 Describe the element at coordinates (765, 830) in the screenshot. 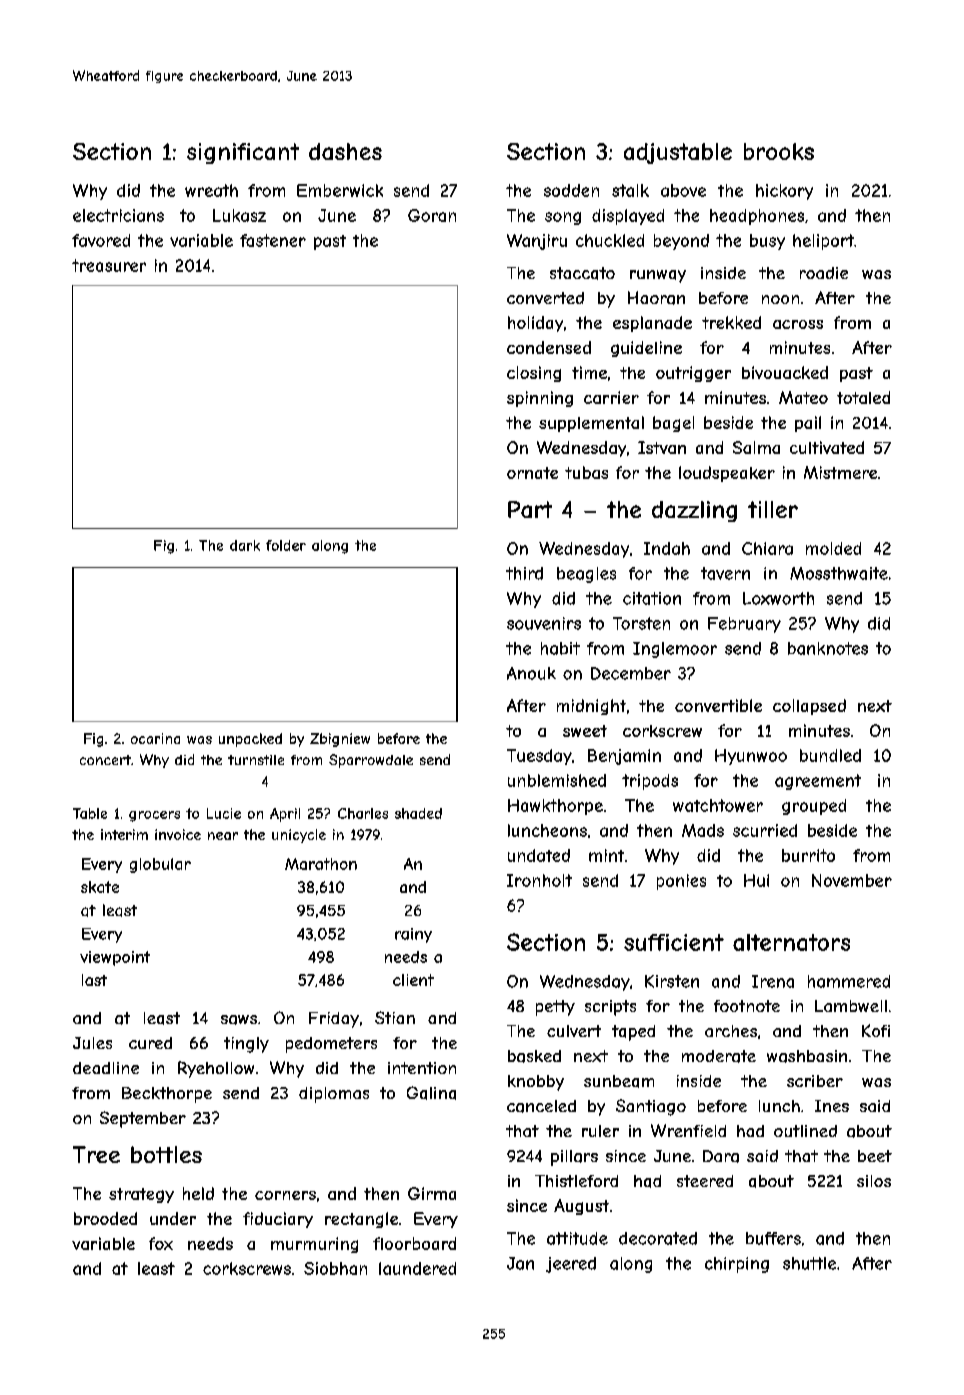

I see `scurried` at that location.
